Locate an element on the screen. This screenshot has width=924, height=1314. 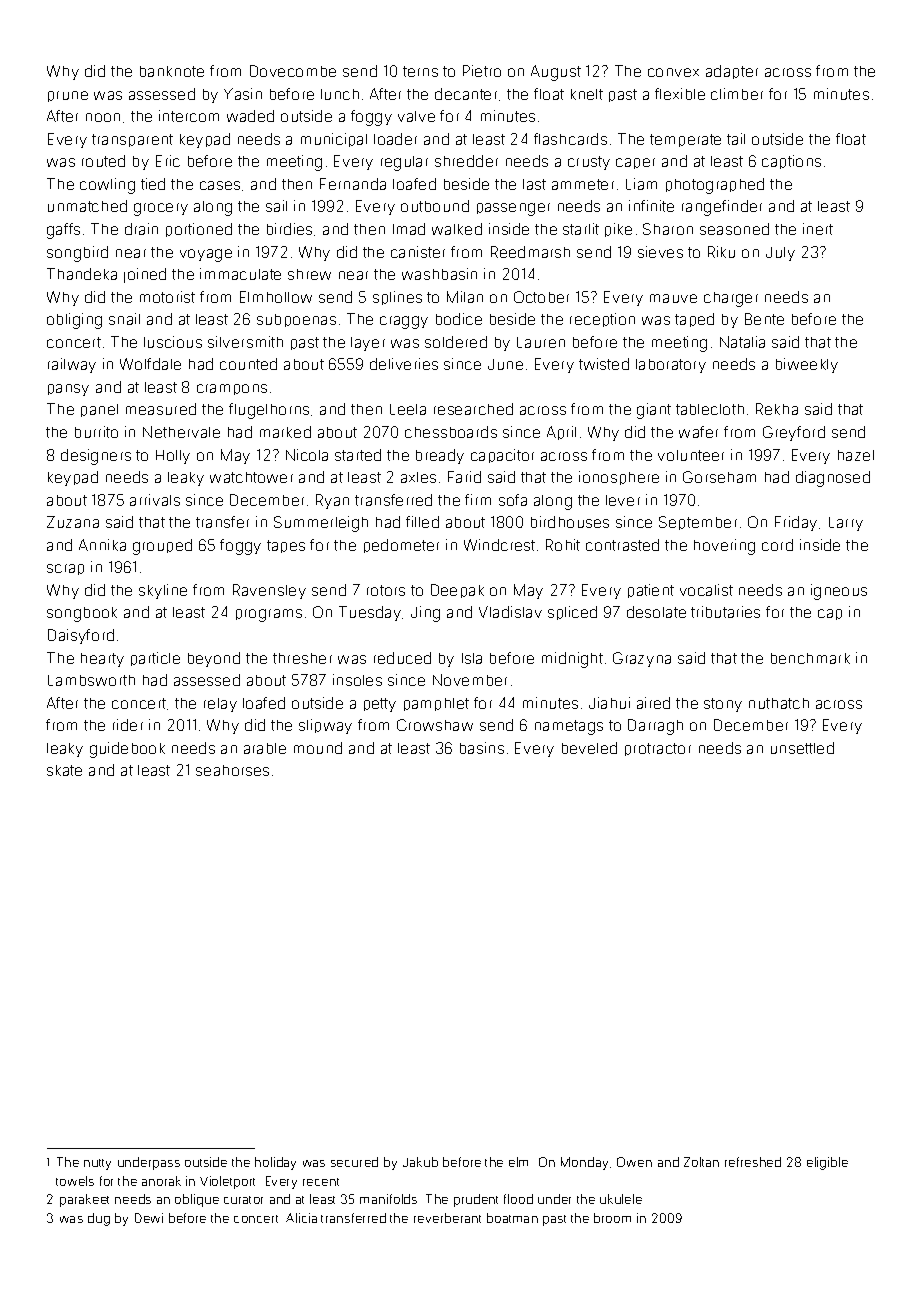
Pietro is located at coordinates (482, 71).
